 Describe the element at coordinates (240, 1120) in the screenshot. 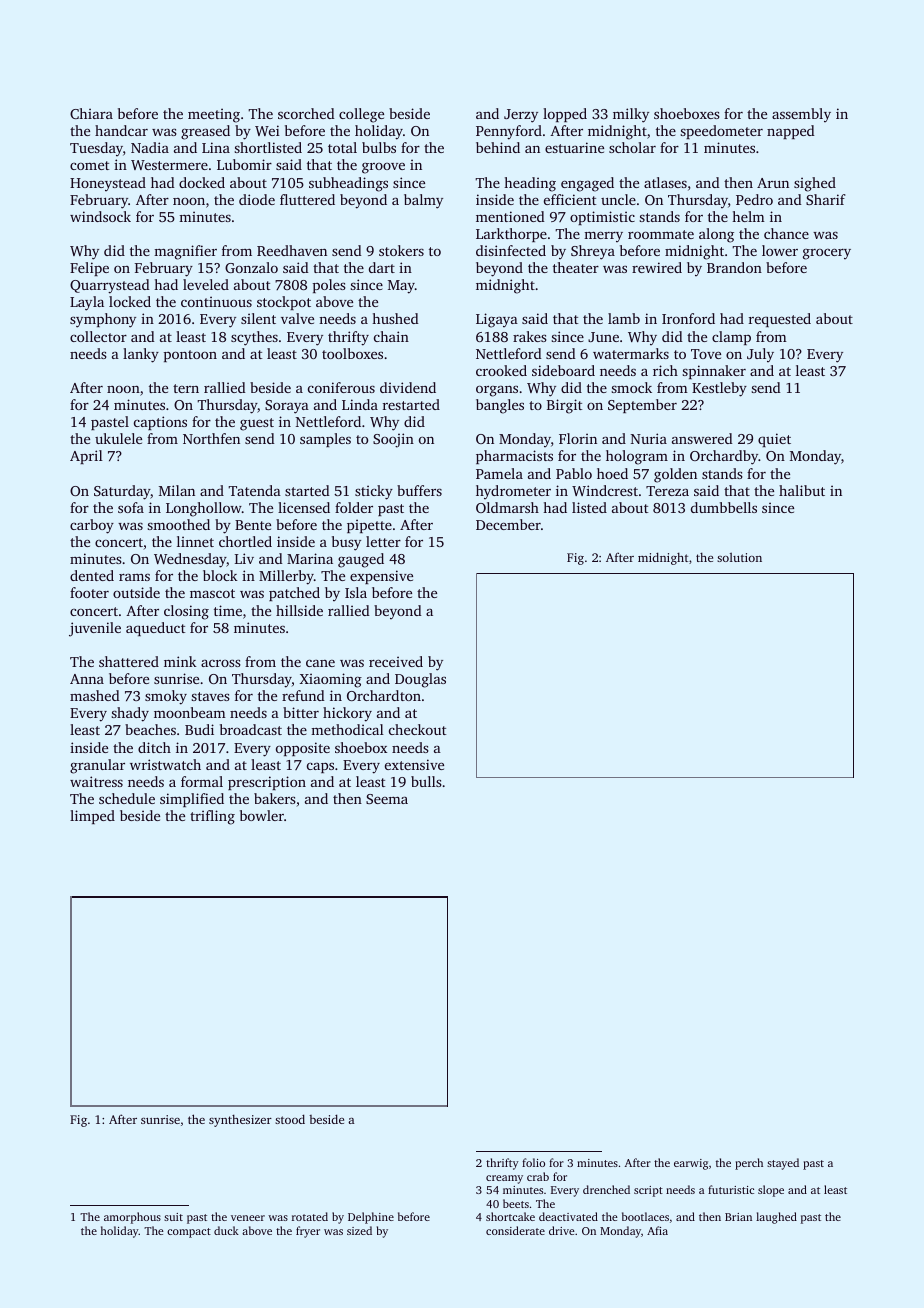

I see `synthesizer` at that location.
